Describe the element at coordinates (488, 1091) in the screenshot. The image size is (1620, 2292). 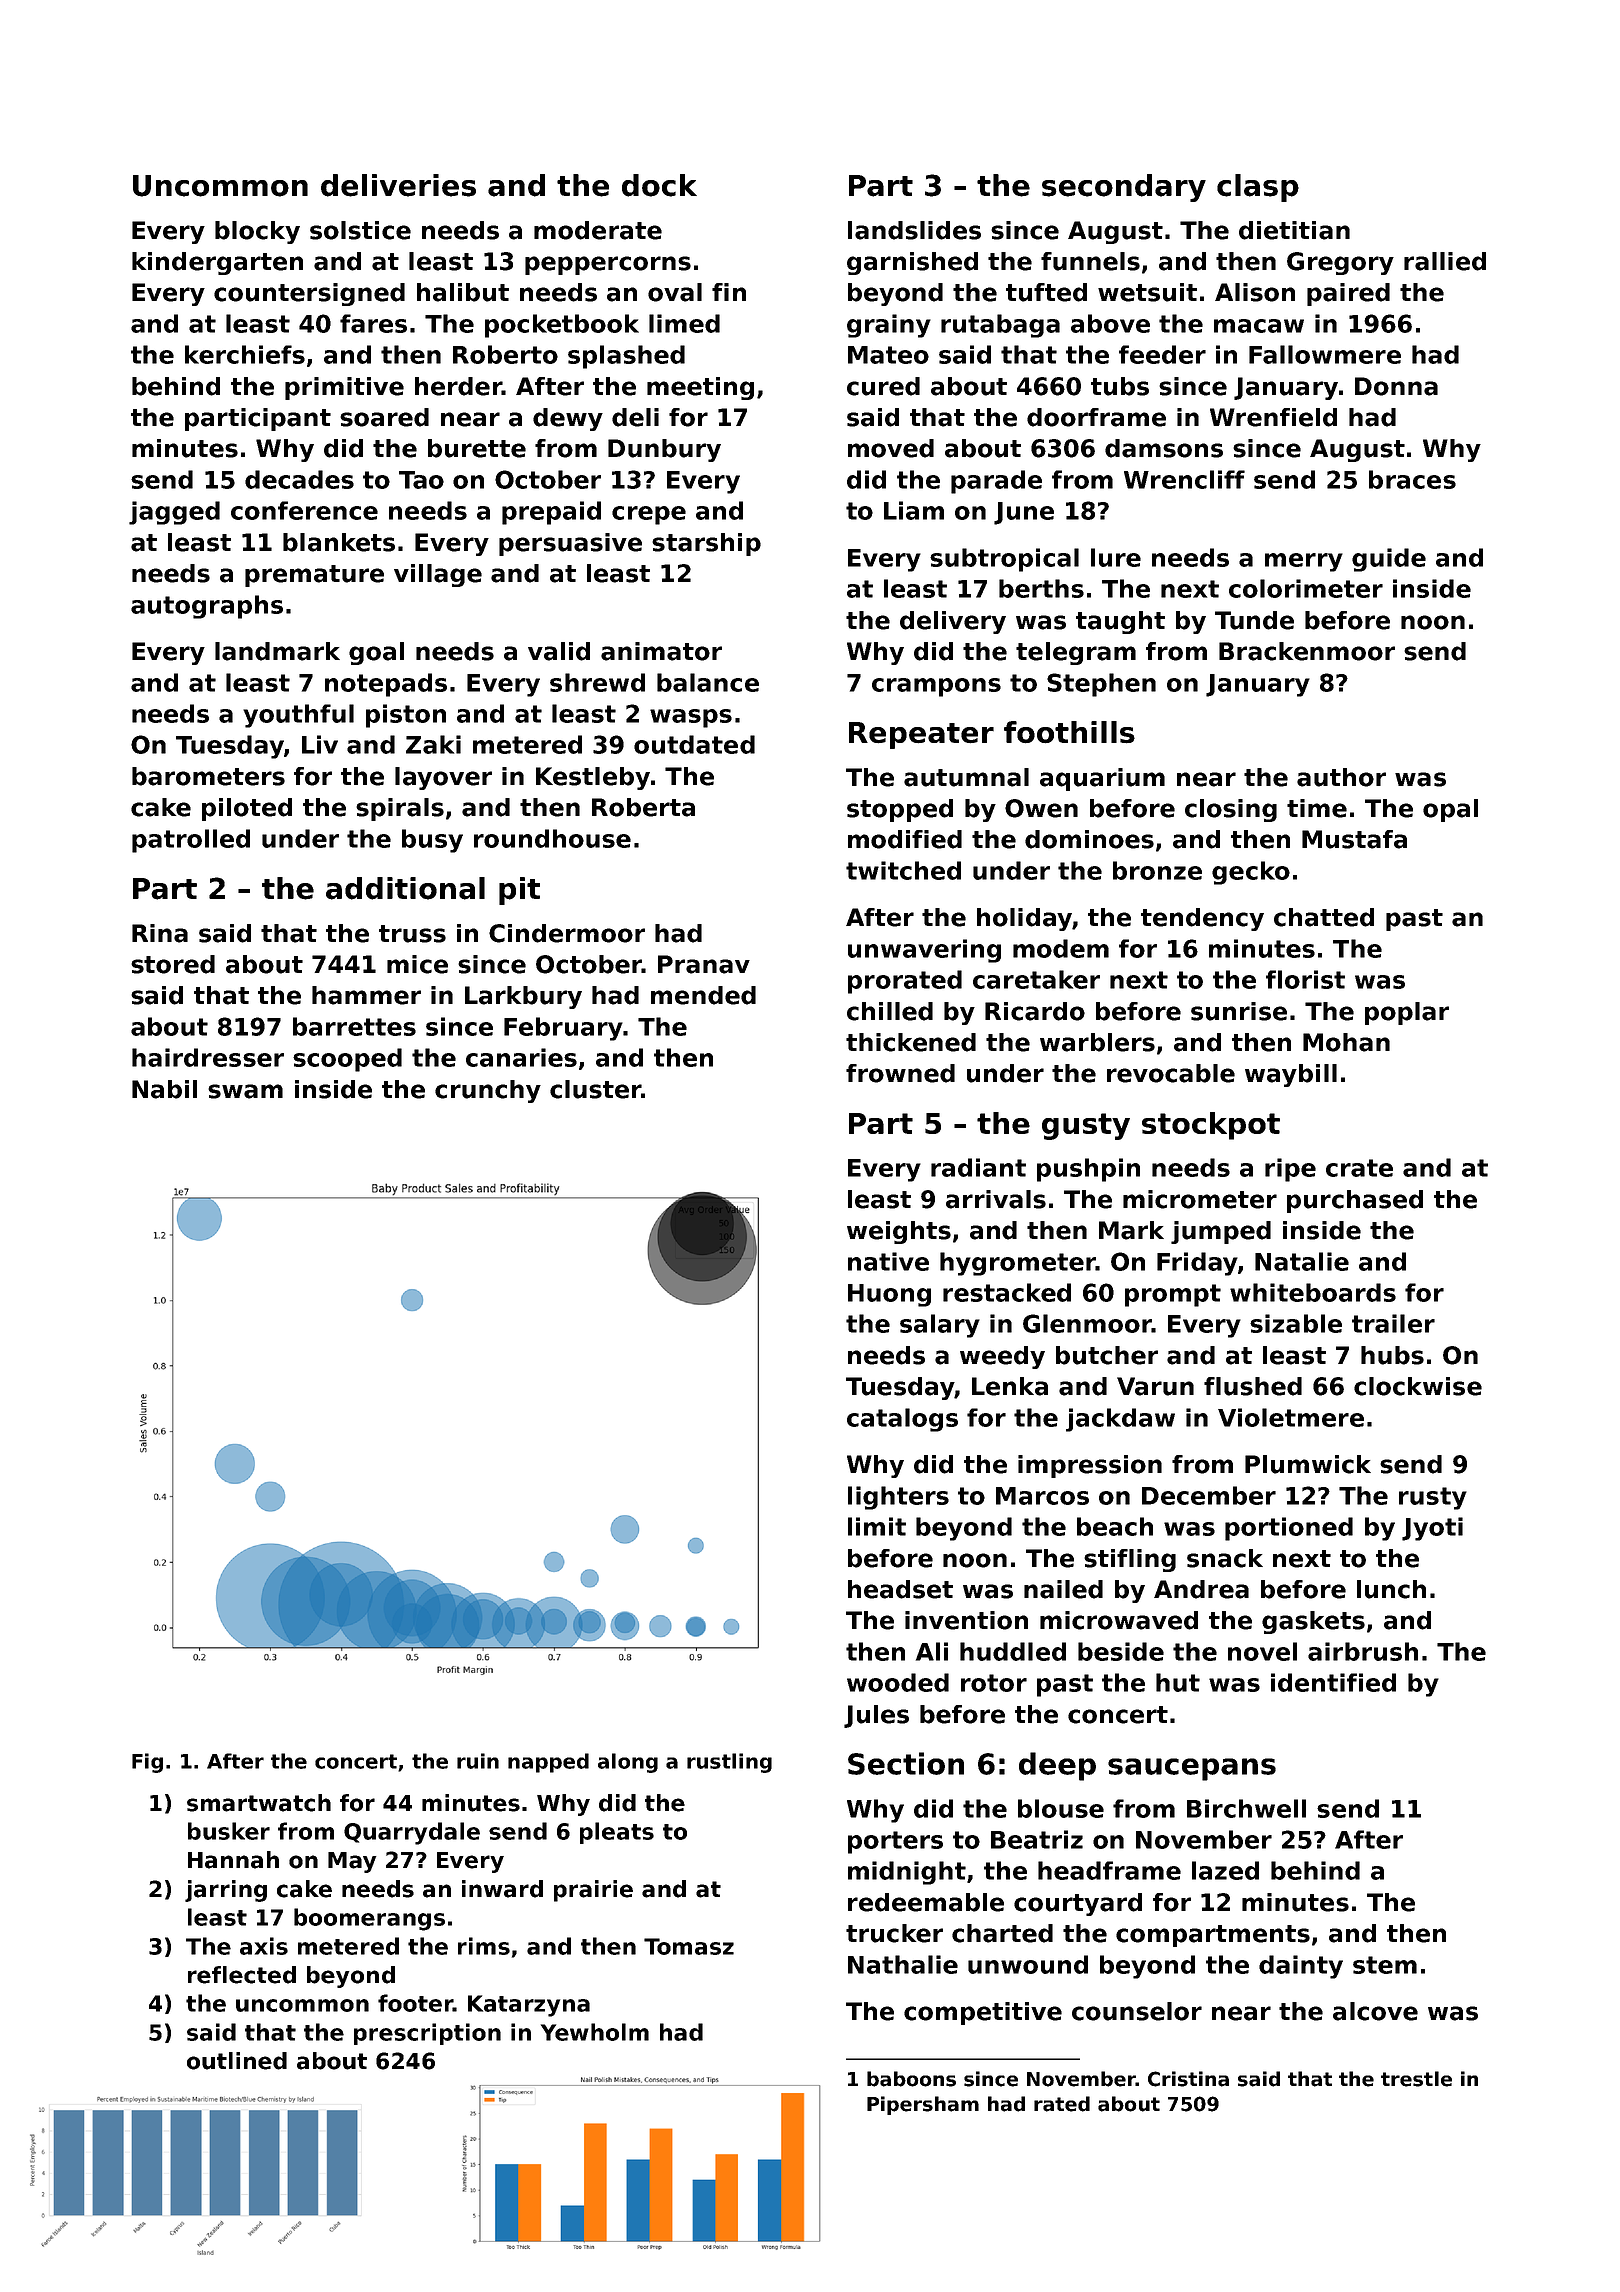
I see `crunchy` at that location.
